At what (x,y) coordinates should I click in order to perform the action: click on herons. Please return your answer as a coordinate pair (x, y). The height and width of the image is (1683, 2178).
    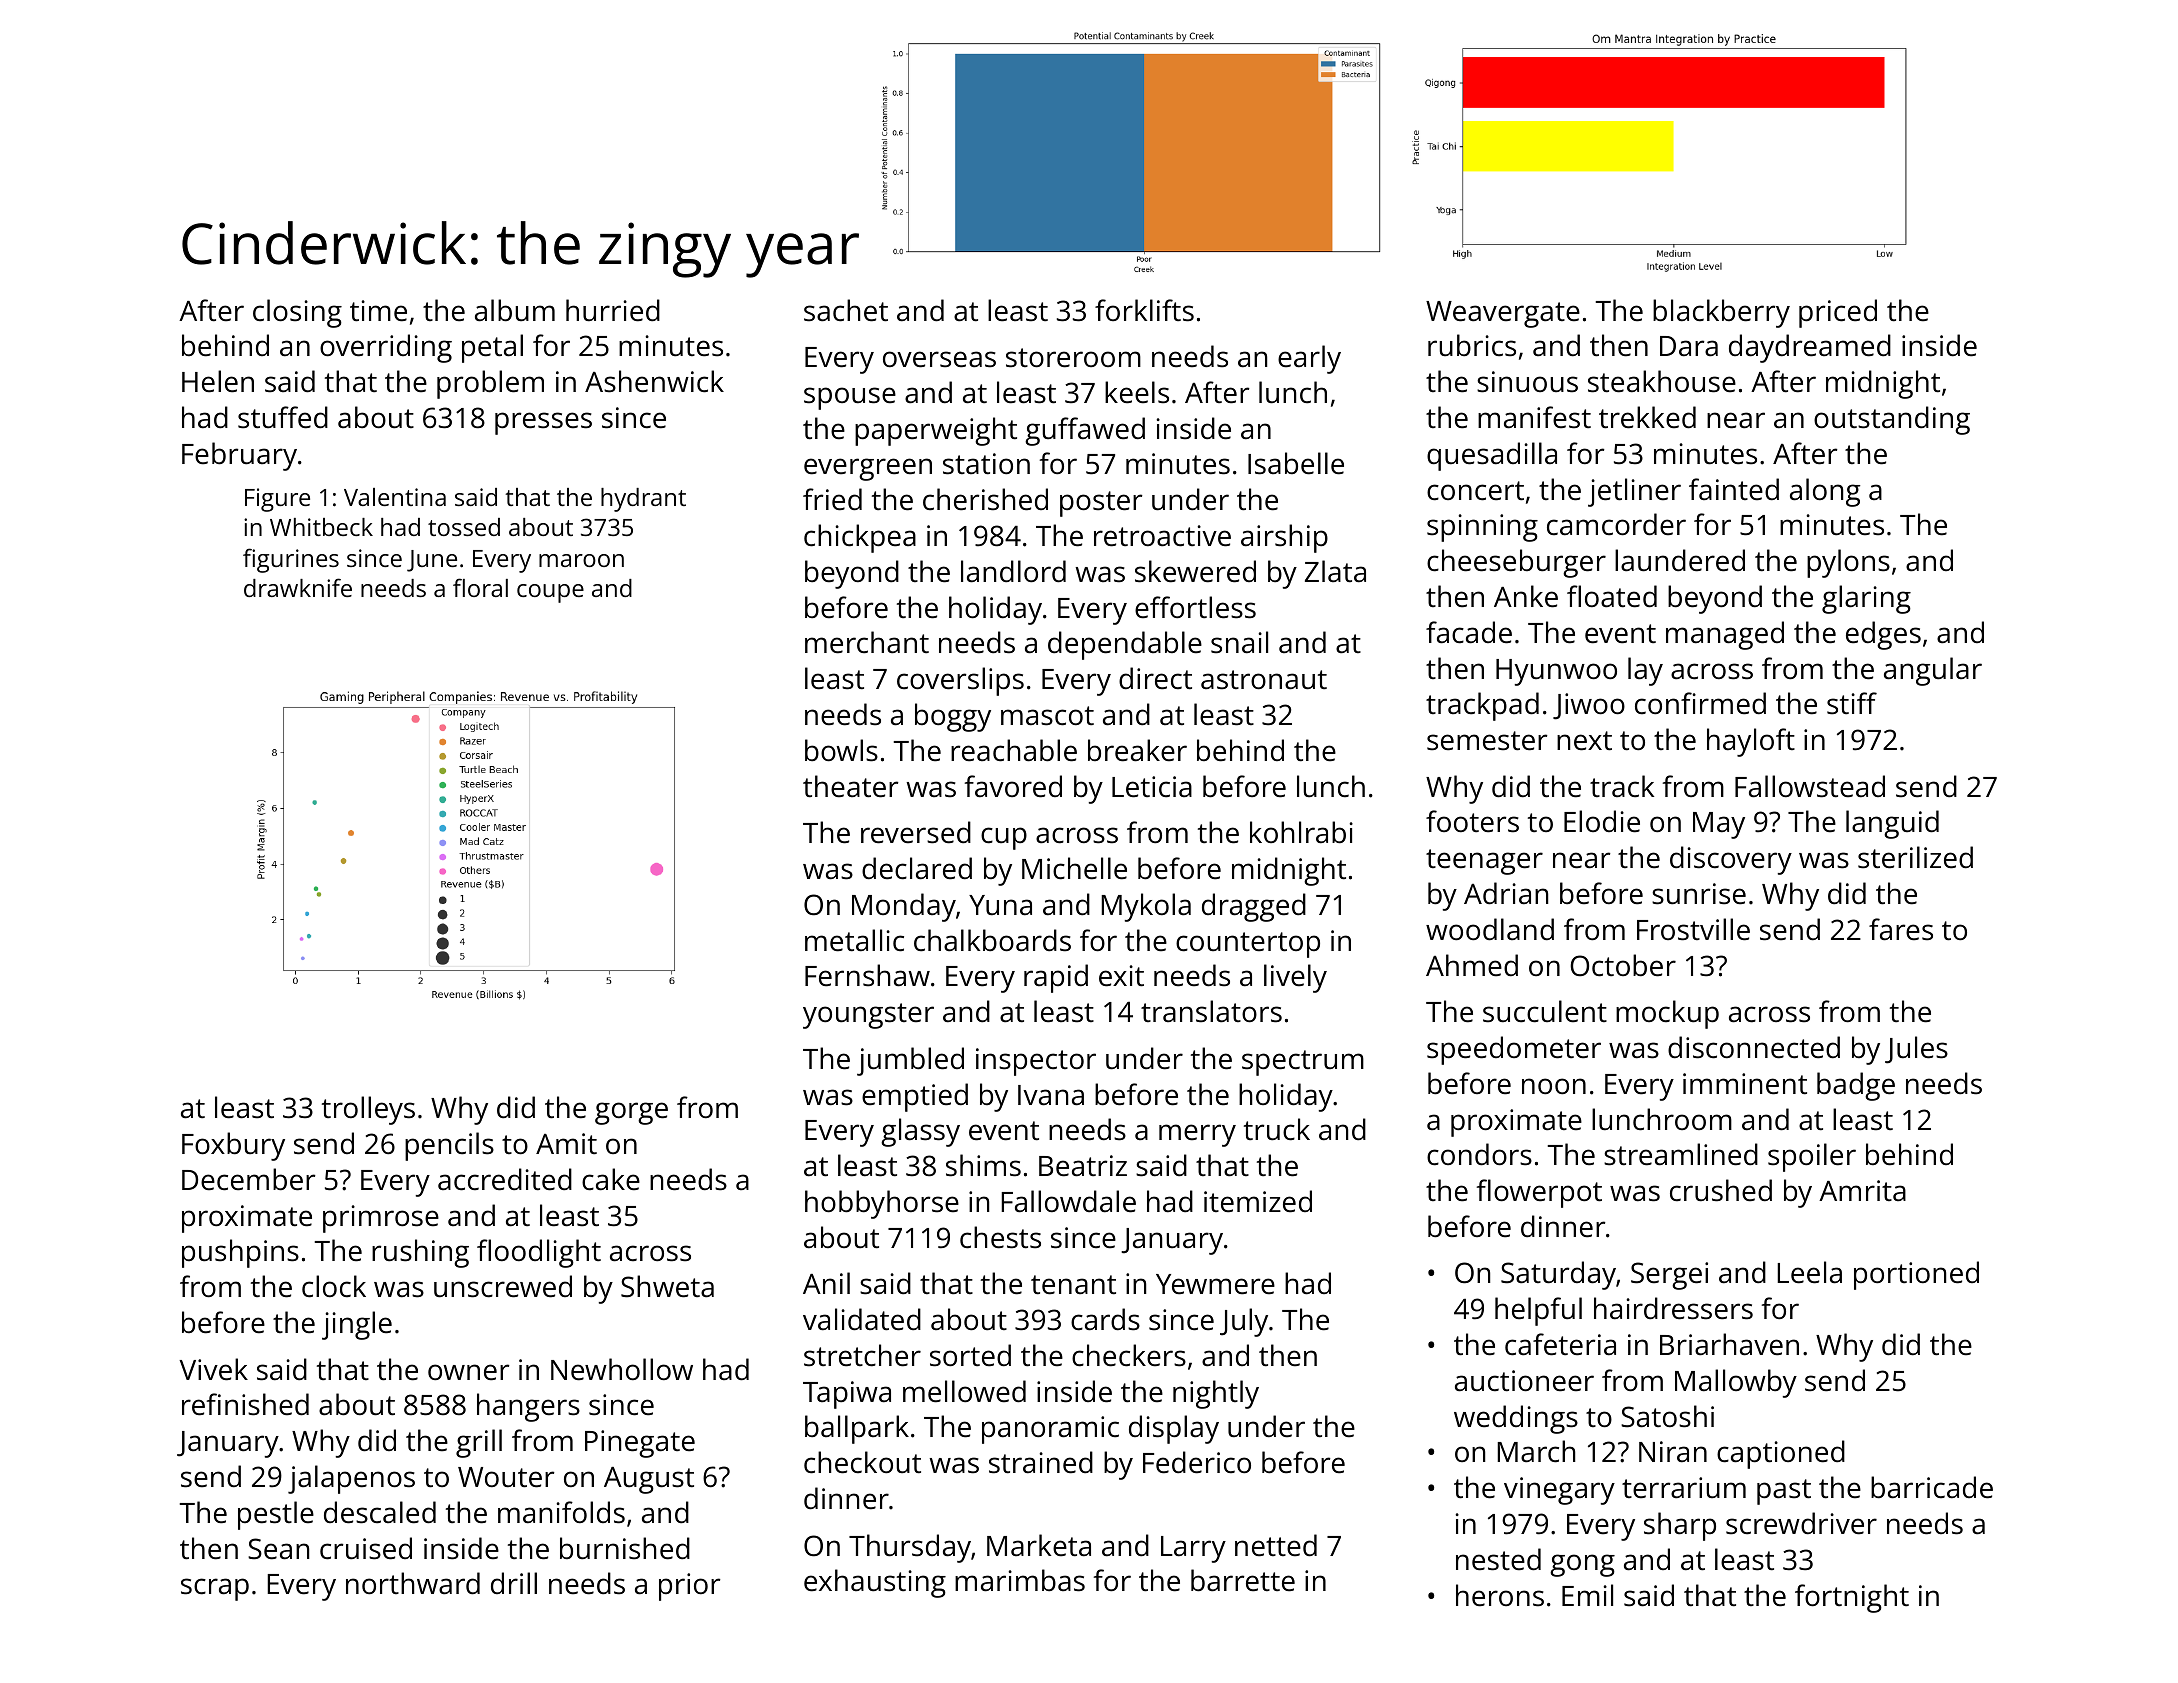
    Looking at the image, I should click on (1500, 1595).
